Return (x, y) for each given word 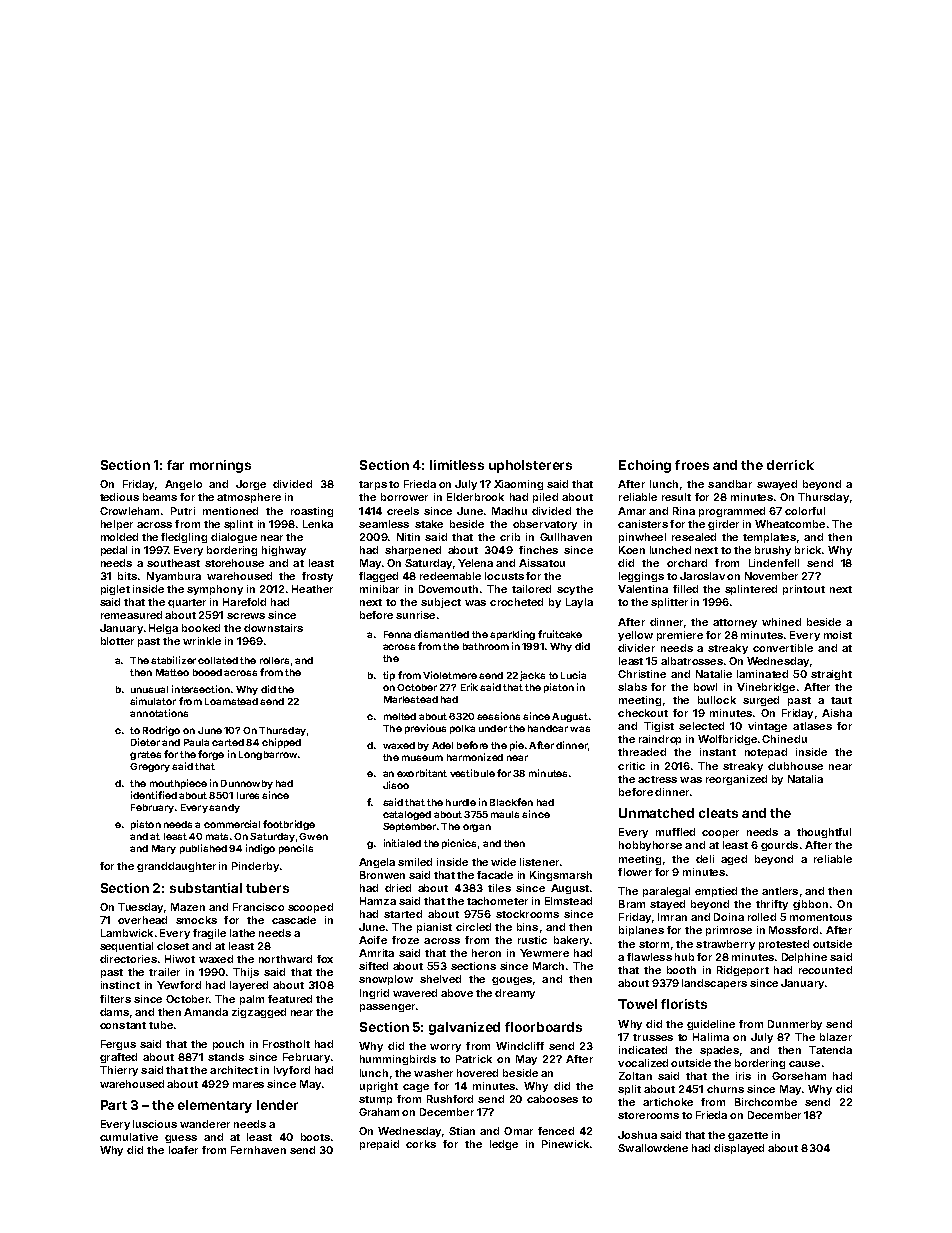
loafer (183, 1150)
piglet (115, 590)
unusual (149, 689)
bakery (571, 941)
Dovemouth (448, 589)
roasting (312, 512)
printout (804, 590)
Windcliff (520, 1046)
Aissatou (542, 563)
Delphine (804, 958)
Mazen (188, 907)
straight (831, 675)
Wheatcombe (790, 524)
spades (719, 1051)
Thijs (246, 973)
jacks (532, 676)
